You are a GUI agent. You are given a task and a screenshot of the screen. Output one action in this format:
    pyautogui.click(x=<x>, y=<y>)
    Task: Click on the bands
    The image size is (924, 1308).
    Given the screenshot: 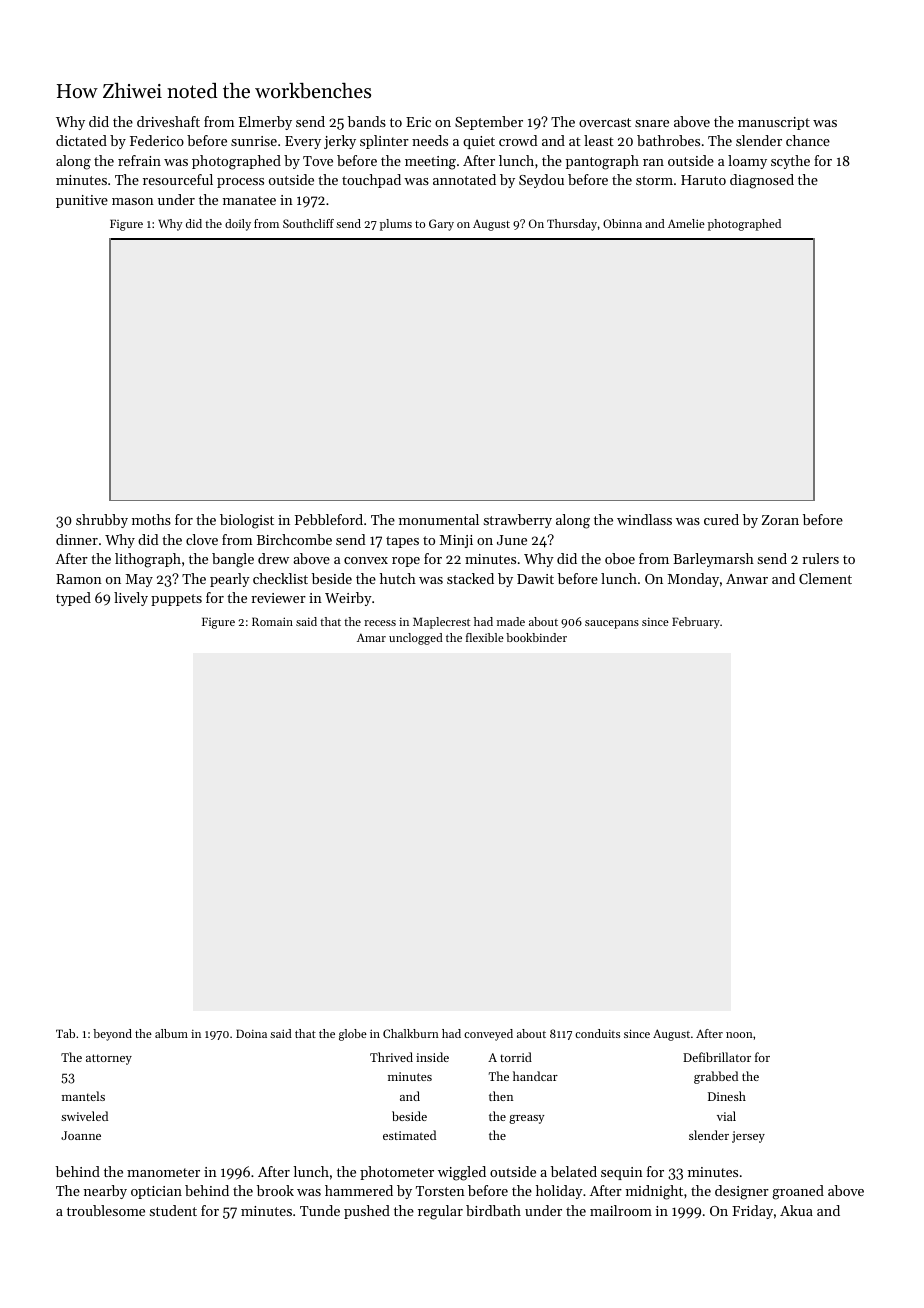 What is the action you would take?
    pyautogui.click(x=367, y=121)
